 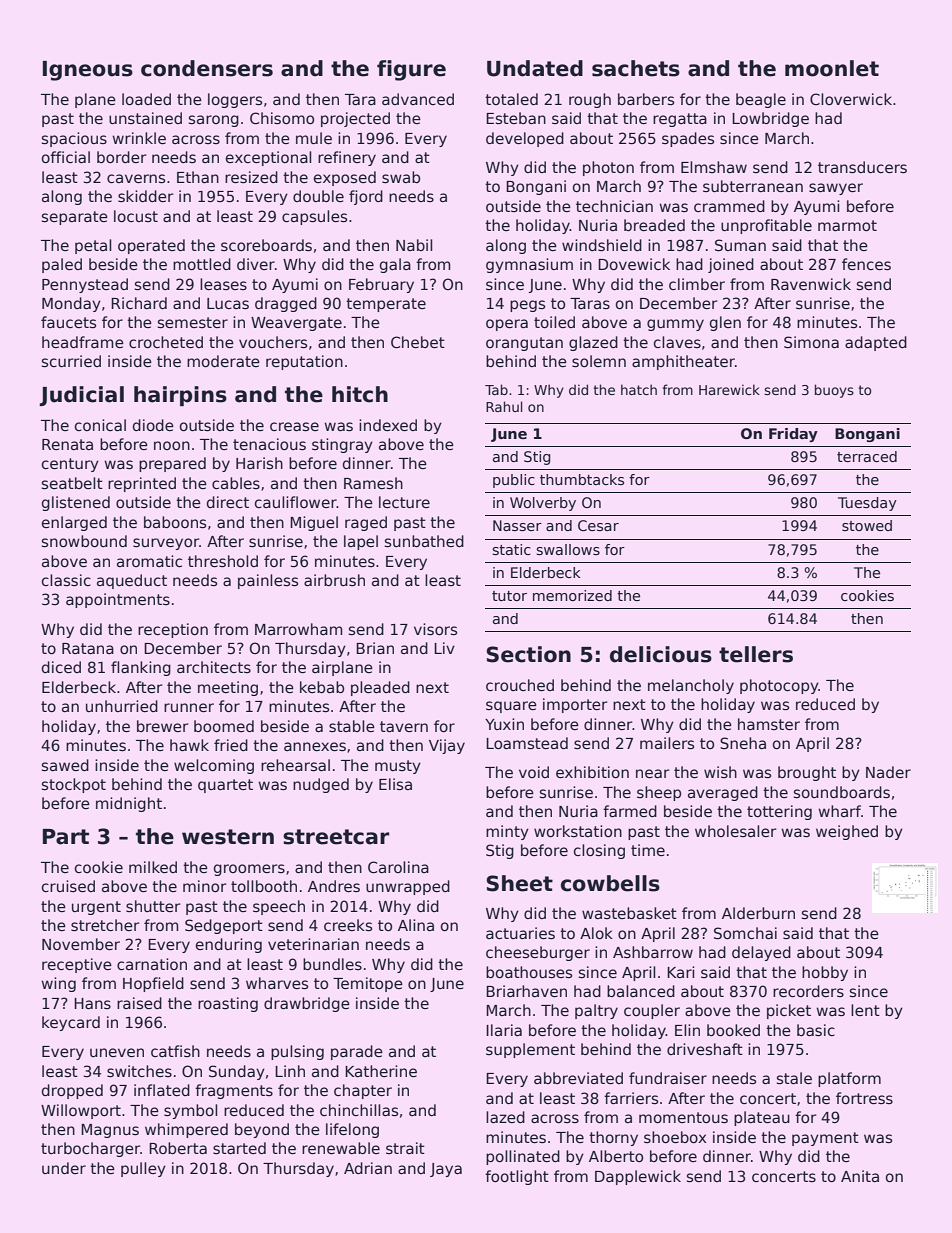 I want to click on moonlet, so click(x=832, y=68).
